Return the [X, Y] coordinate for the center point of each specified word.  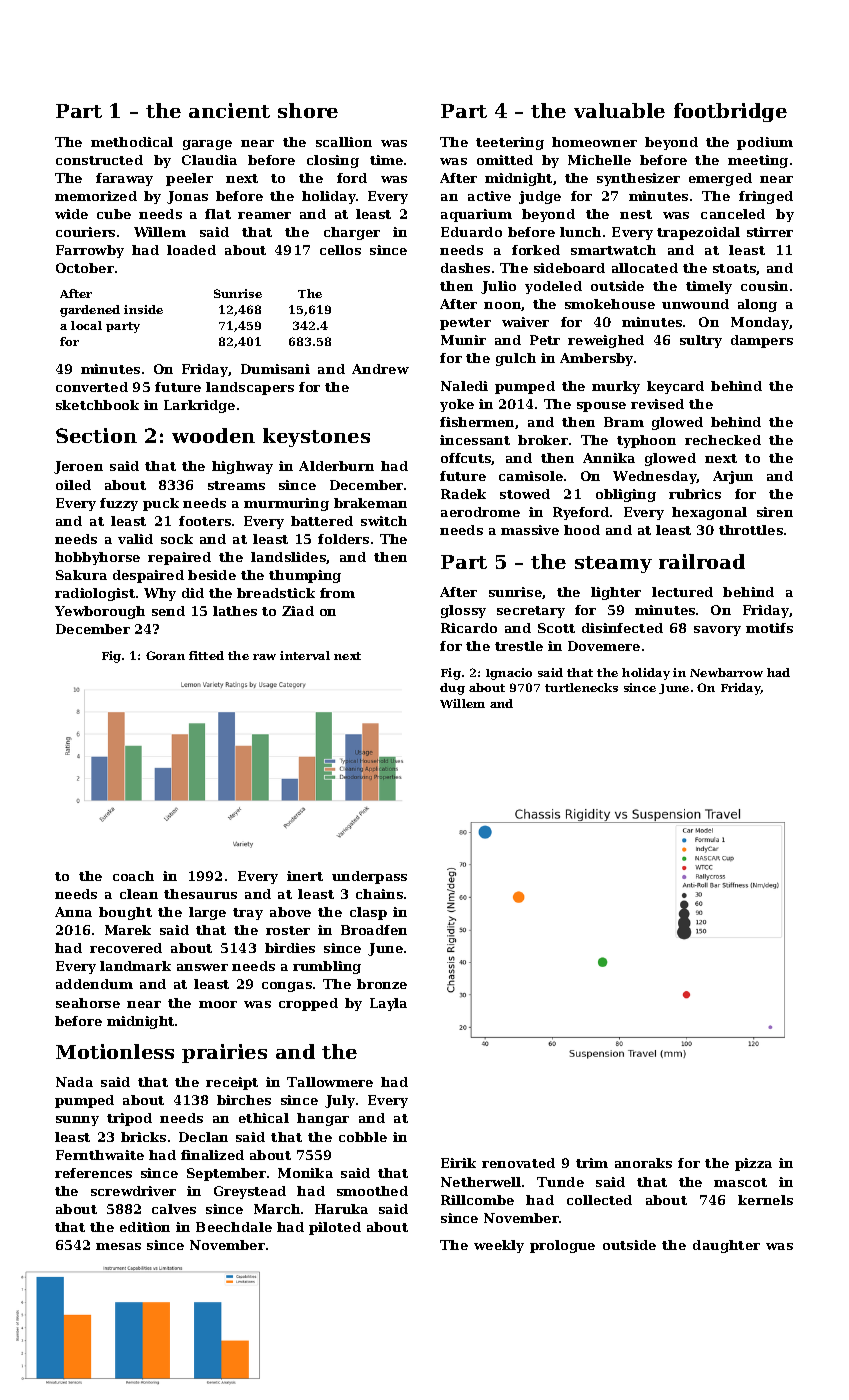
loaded [191, 250]
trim [592, 1163]
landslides [288, 557]
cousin [764, 286]
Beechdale [234, 1227]
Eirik [458, 1163]
